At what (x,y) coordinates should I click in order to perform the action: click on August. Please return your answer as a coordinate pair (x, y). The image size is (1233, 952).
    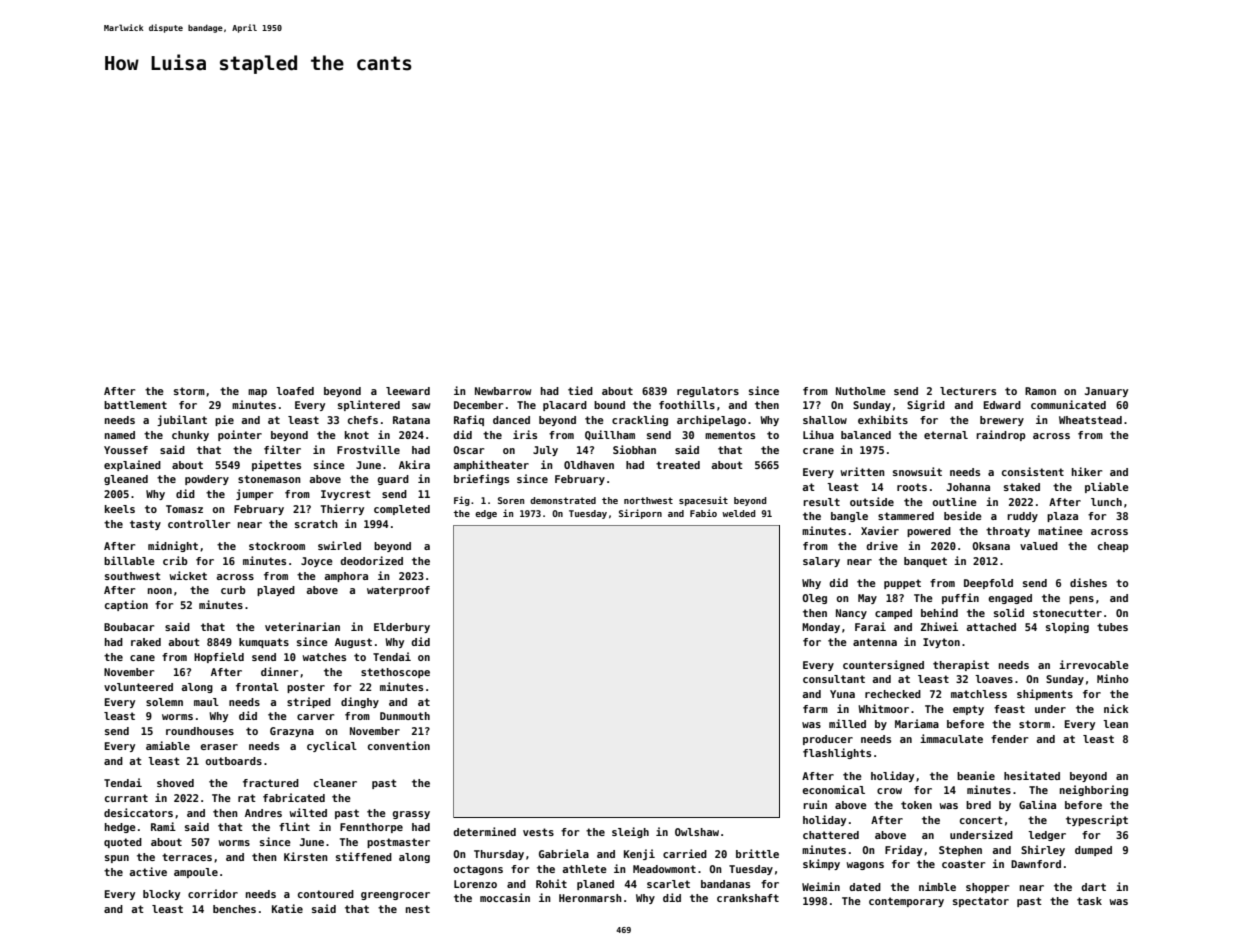
    Looking at the image, I should click on (353, 643).
